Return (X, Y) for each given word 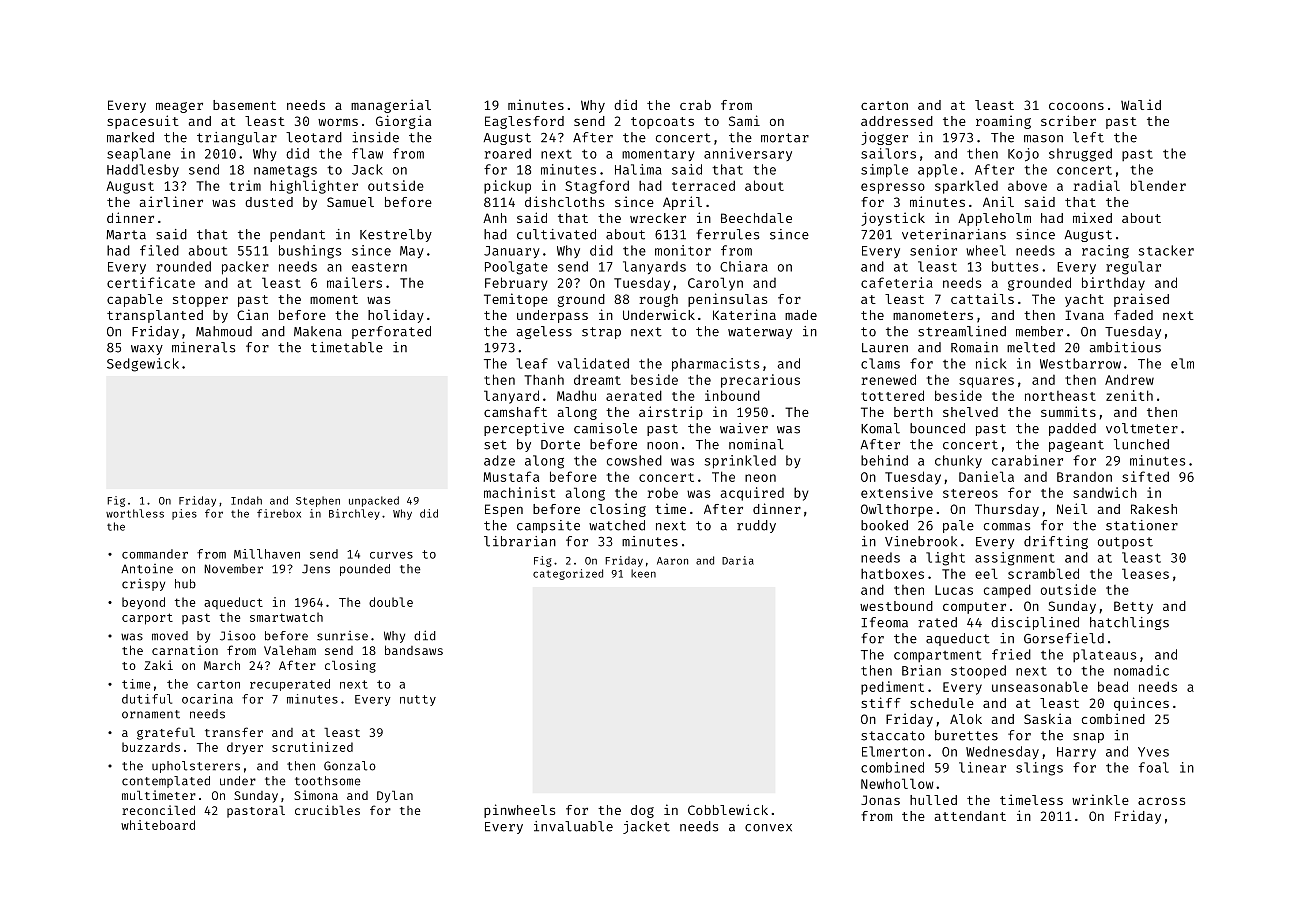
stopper (200, 301)
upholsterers (196, 767)
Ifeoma (884, 622)
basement (244, 105)
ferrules (727, 234)
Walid (1141, 104)
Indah (246, 500)
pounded (365, 570)
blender (1158, 185)
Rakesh (1154, 509)
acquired (752, 494)
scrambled (1043, 573)
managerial (391, 106)
